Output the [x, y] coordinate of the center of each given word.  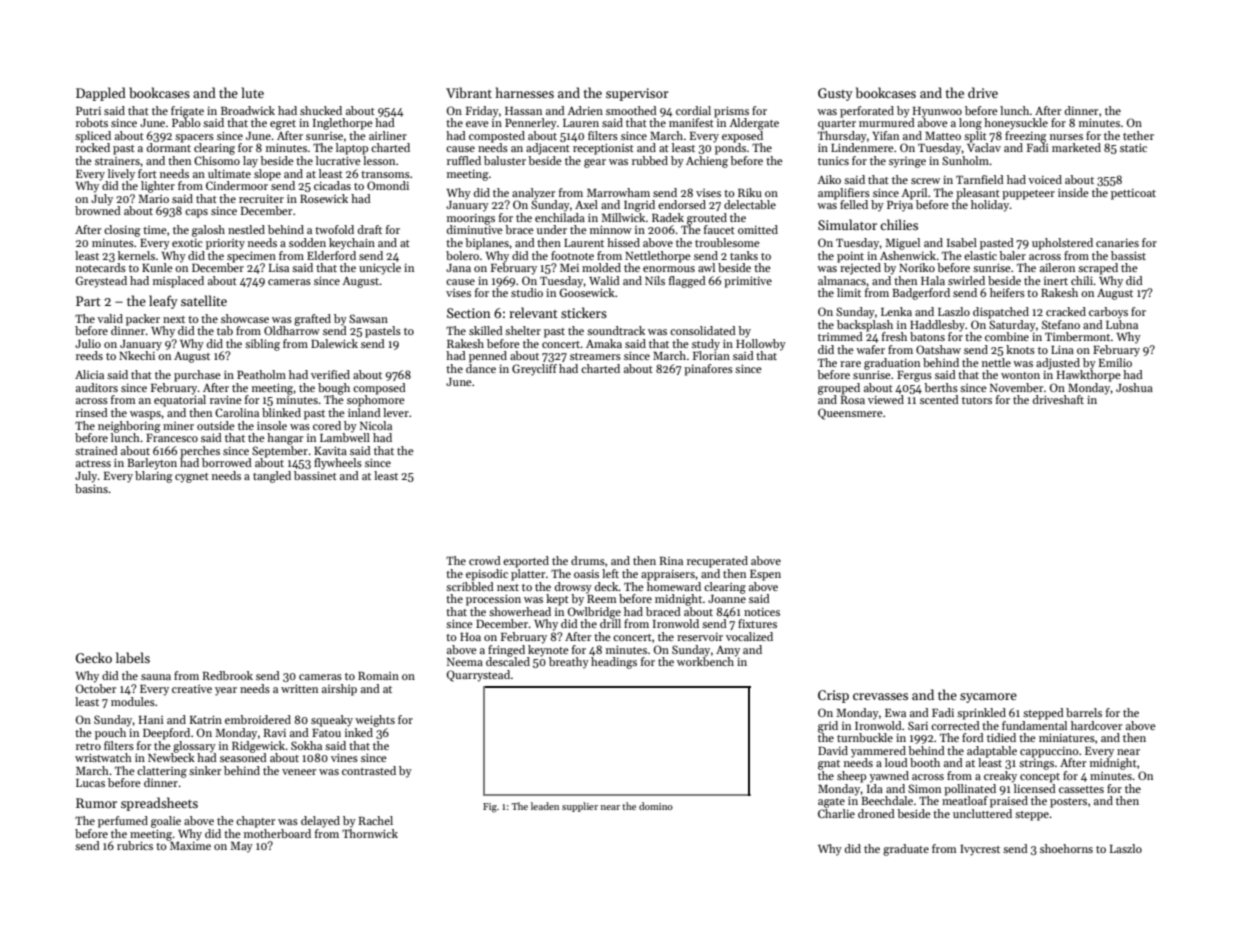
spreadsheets [159, 804]
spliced [93, 137]
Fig [490, 808]
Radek [668, 217]
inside [1073, 192]
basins [91, 488]
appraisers [668, 575]
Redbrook [228, 675]
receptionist [603, 149]
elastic [980, 255]
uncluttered [982, 813]
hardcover [1096, 725]
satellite [204, 300]
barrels [1084, 712]
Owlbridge [594, 613]
